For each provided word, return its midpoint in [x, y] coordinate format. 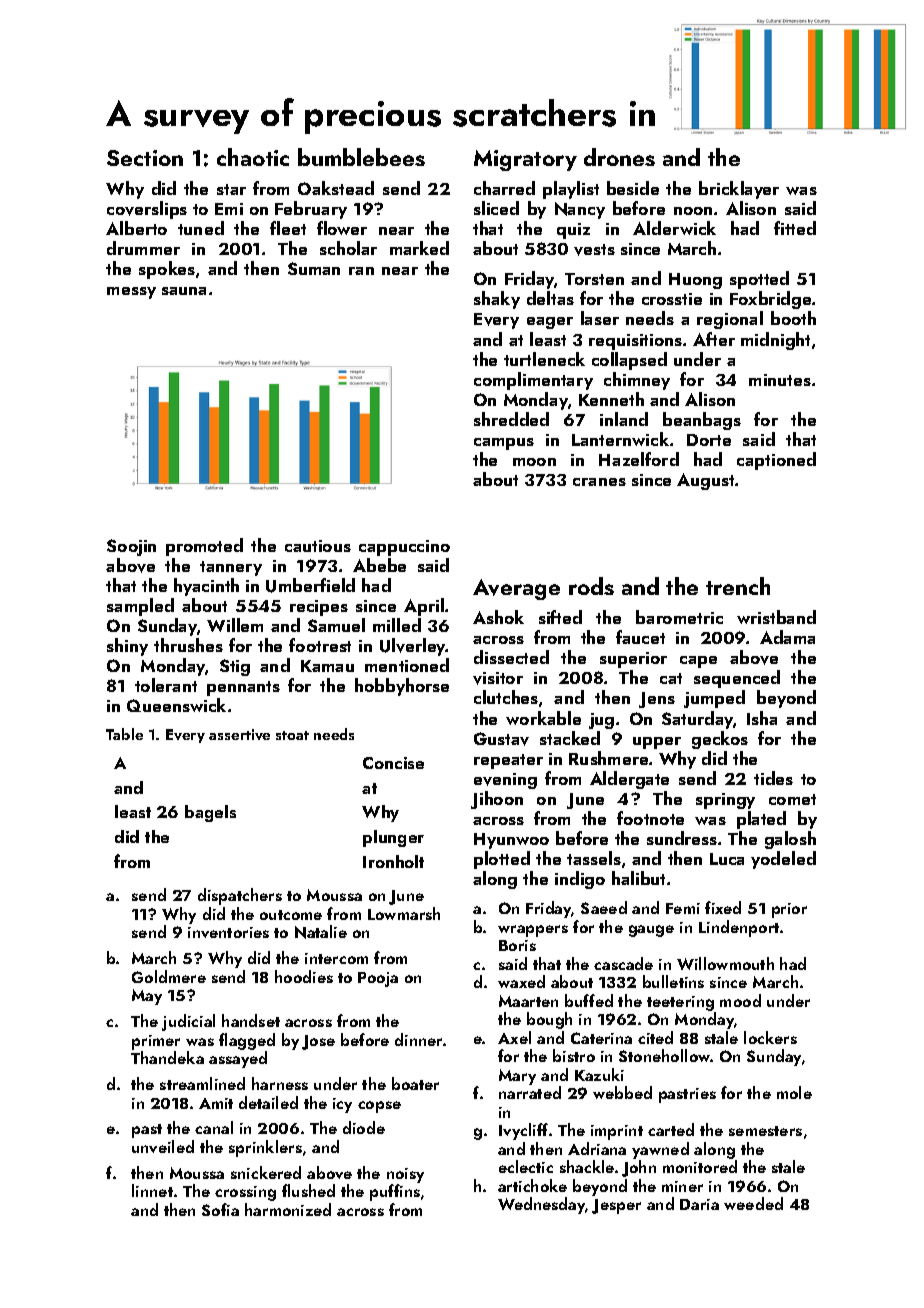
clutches [506, 697]
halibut [638, 878]
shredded [511, 419]
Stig [235, 667]
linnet [152, 1190]
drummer [143, 248]
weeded [753, 1203]
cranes [599, 482]
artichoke [532, 1185]
